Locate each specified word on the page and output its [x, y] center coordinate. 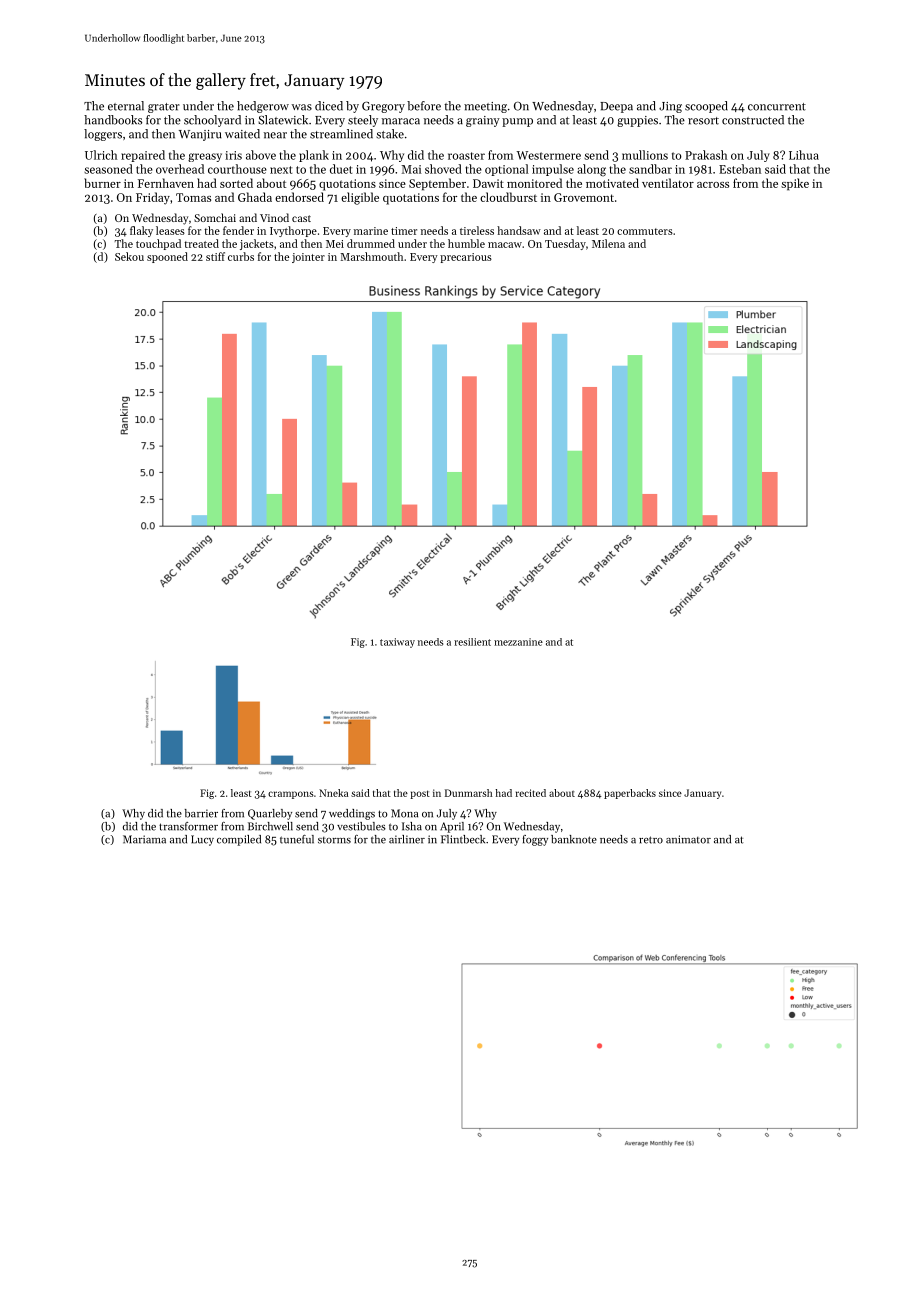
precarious [466, 258]
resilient [472, 642]
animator [688, 839]
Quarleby [270, 814]
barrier [201, 813]
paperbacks [630, 794]
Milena [608, 243]
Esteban [740, 169]
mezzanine [518, 642]
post [420, 794]
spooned [167, 257]
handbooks [113, 120]
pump [517, 122]
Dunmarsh [468, 793]
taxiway [397, 643]
